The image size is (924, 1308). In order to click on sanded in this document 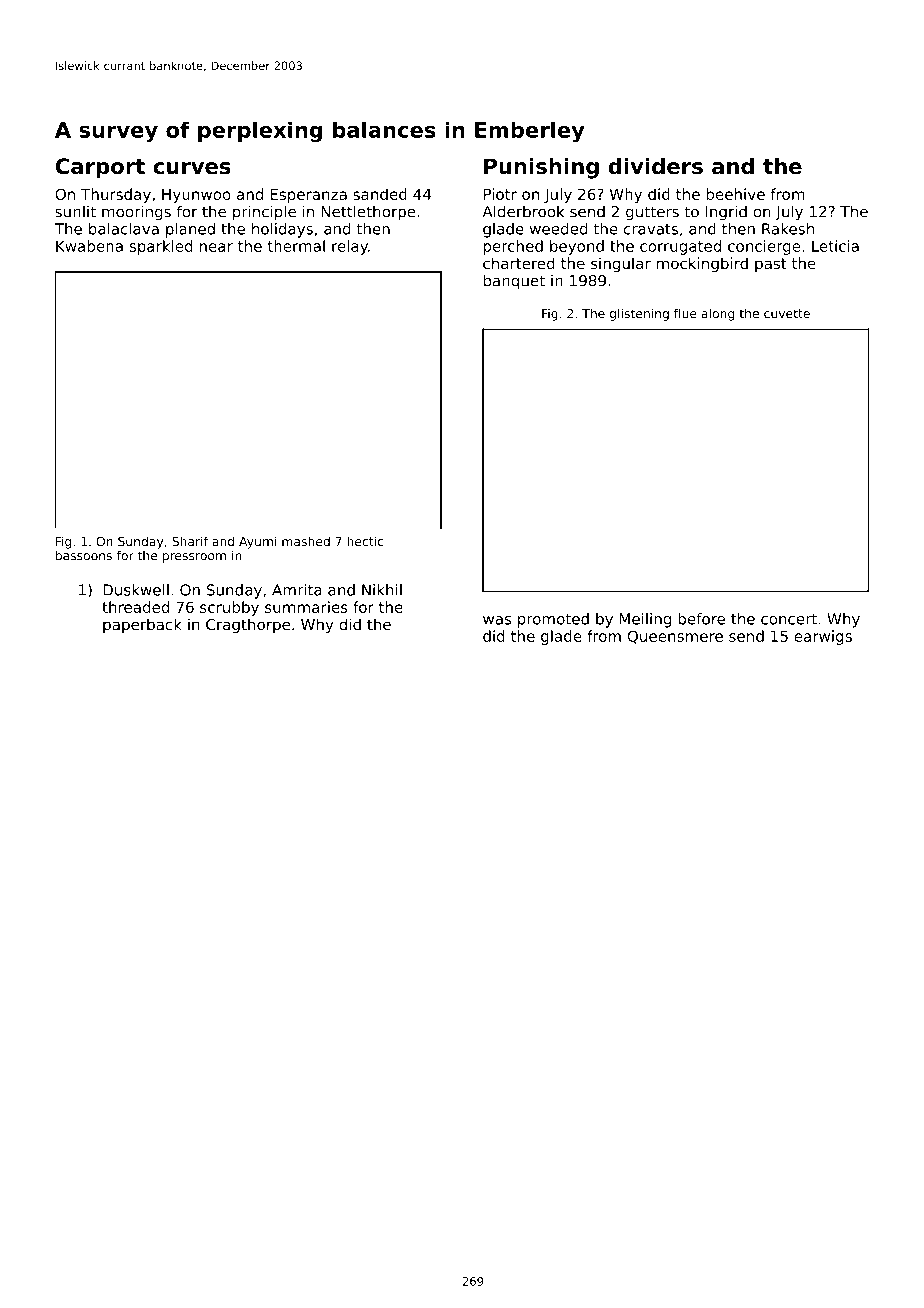, I will do `click(380, 194)`.
